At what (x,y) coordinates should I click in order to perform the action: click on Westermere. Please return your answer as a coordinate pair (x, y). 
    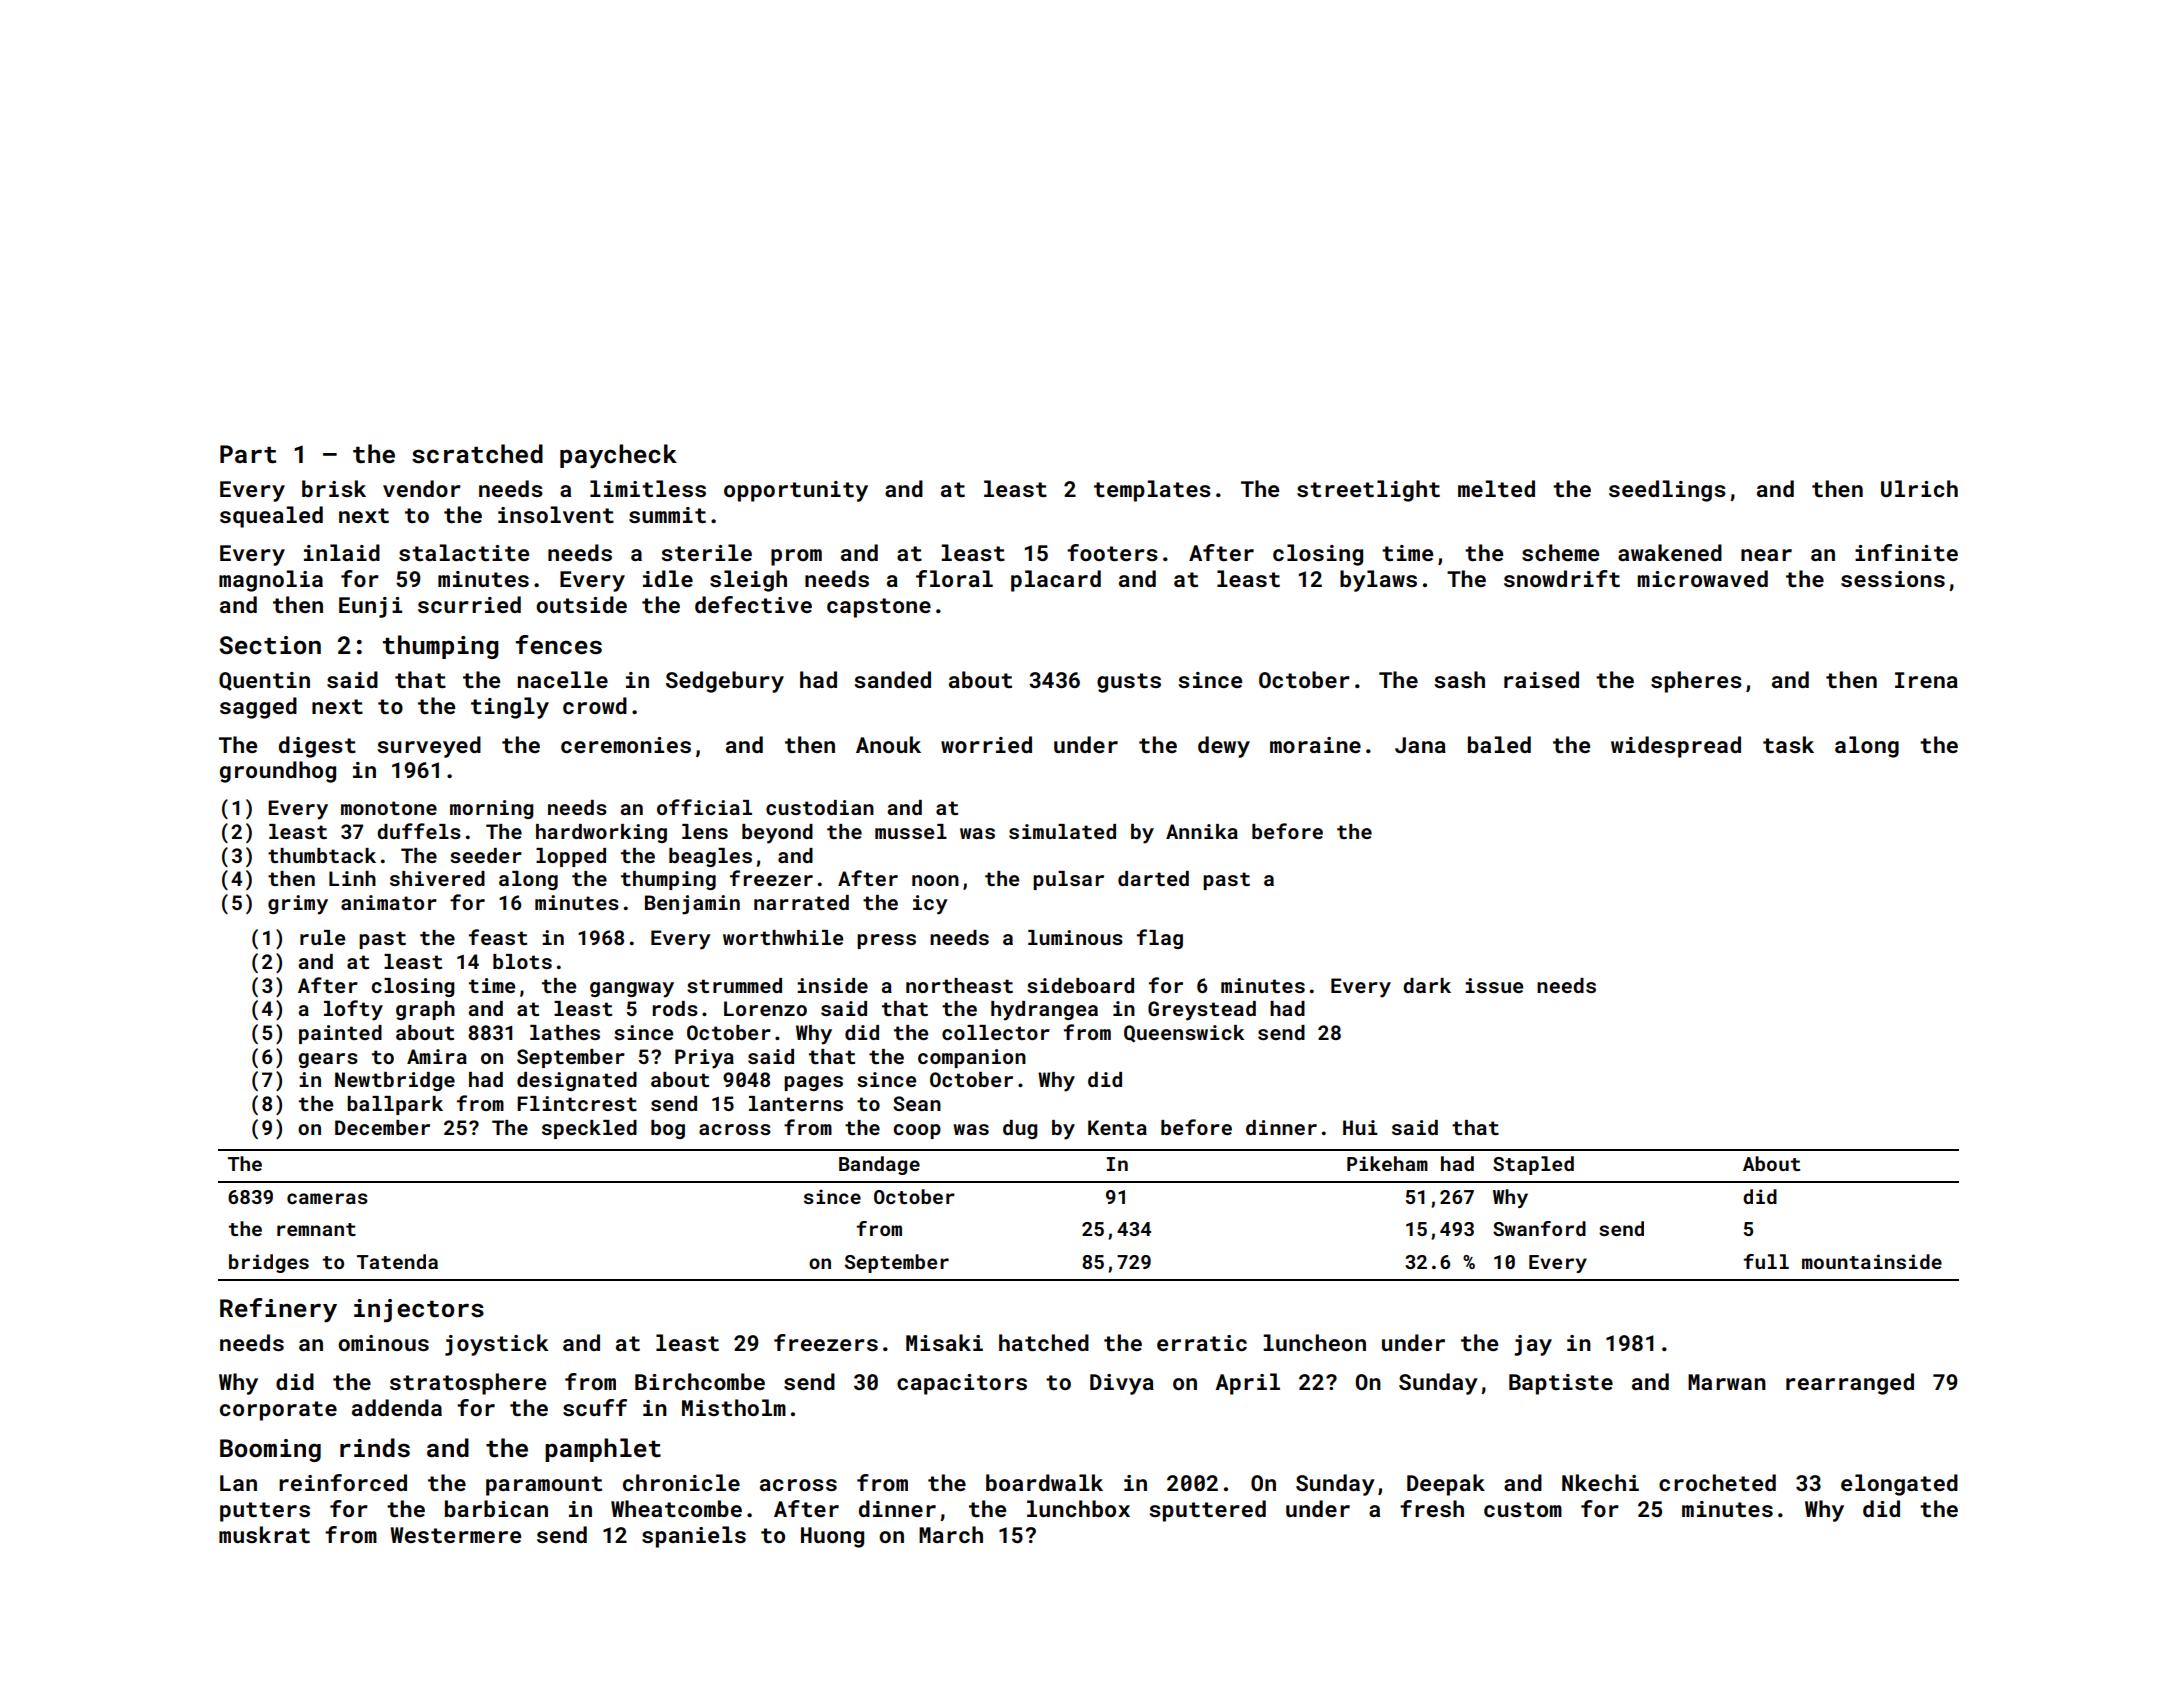
    Looking at the image, I should click on (455, 1535).
